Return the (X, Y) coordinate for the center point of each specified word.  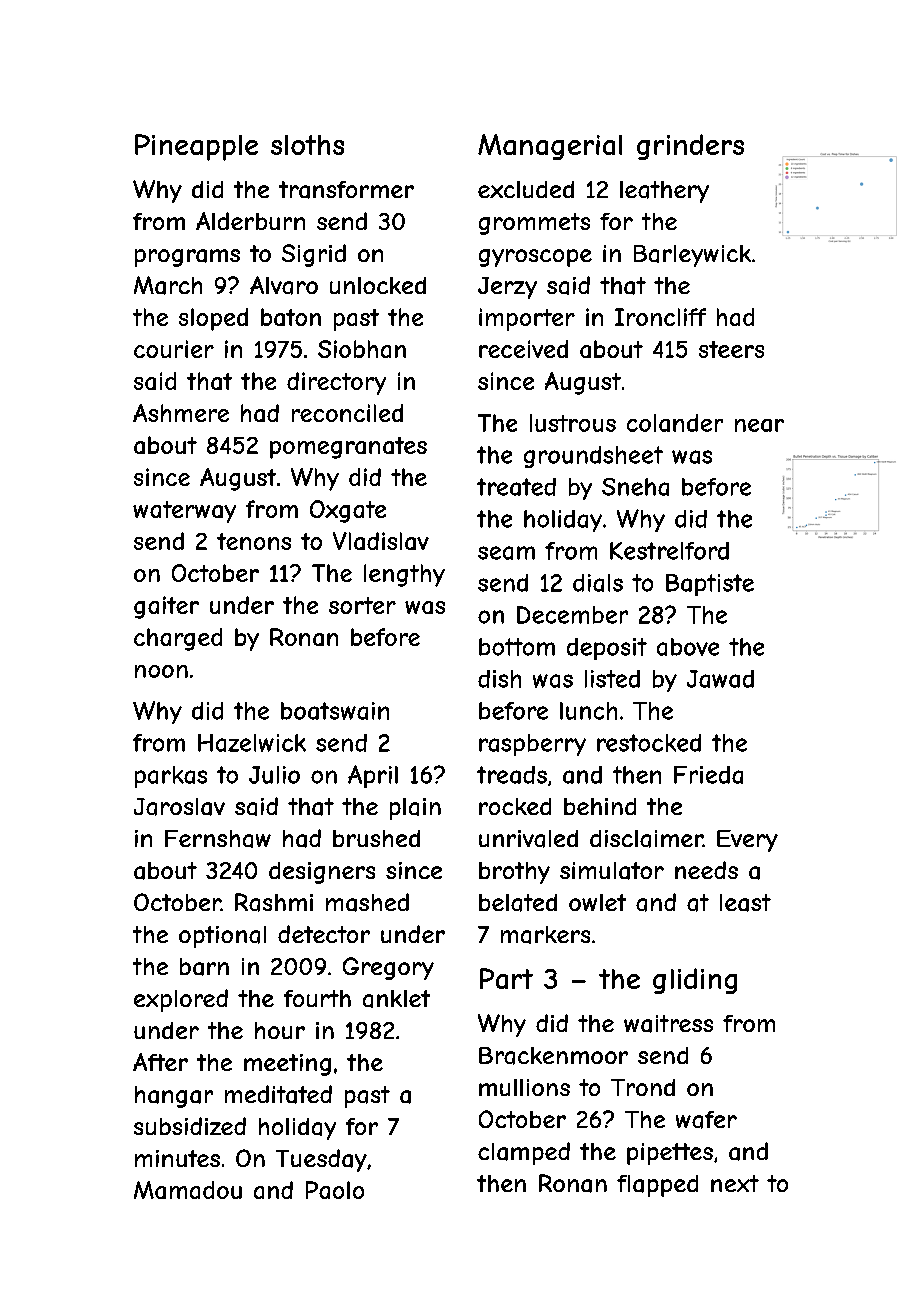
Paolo (335, 1190)
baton (291, 317)
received (523, 349)
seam (506, 553)
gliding (695, 981)
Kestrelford (669, 551)
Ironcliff (660, 317)
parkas (171, 777)
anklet (396, 999)
